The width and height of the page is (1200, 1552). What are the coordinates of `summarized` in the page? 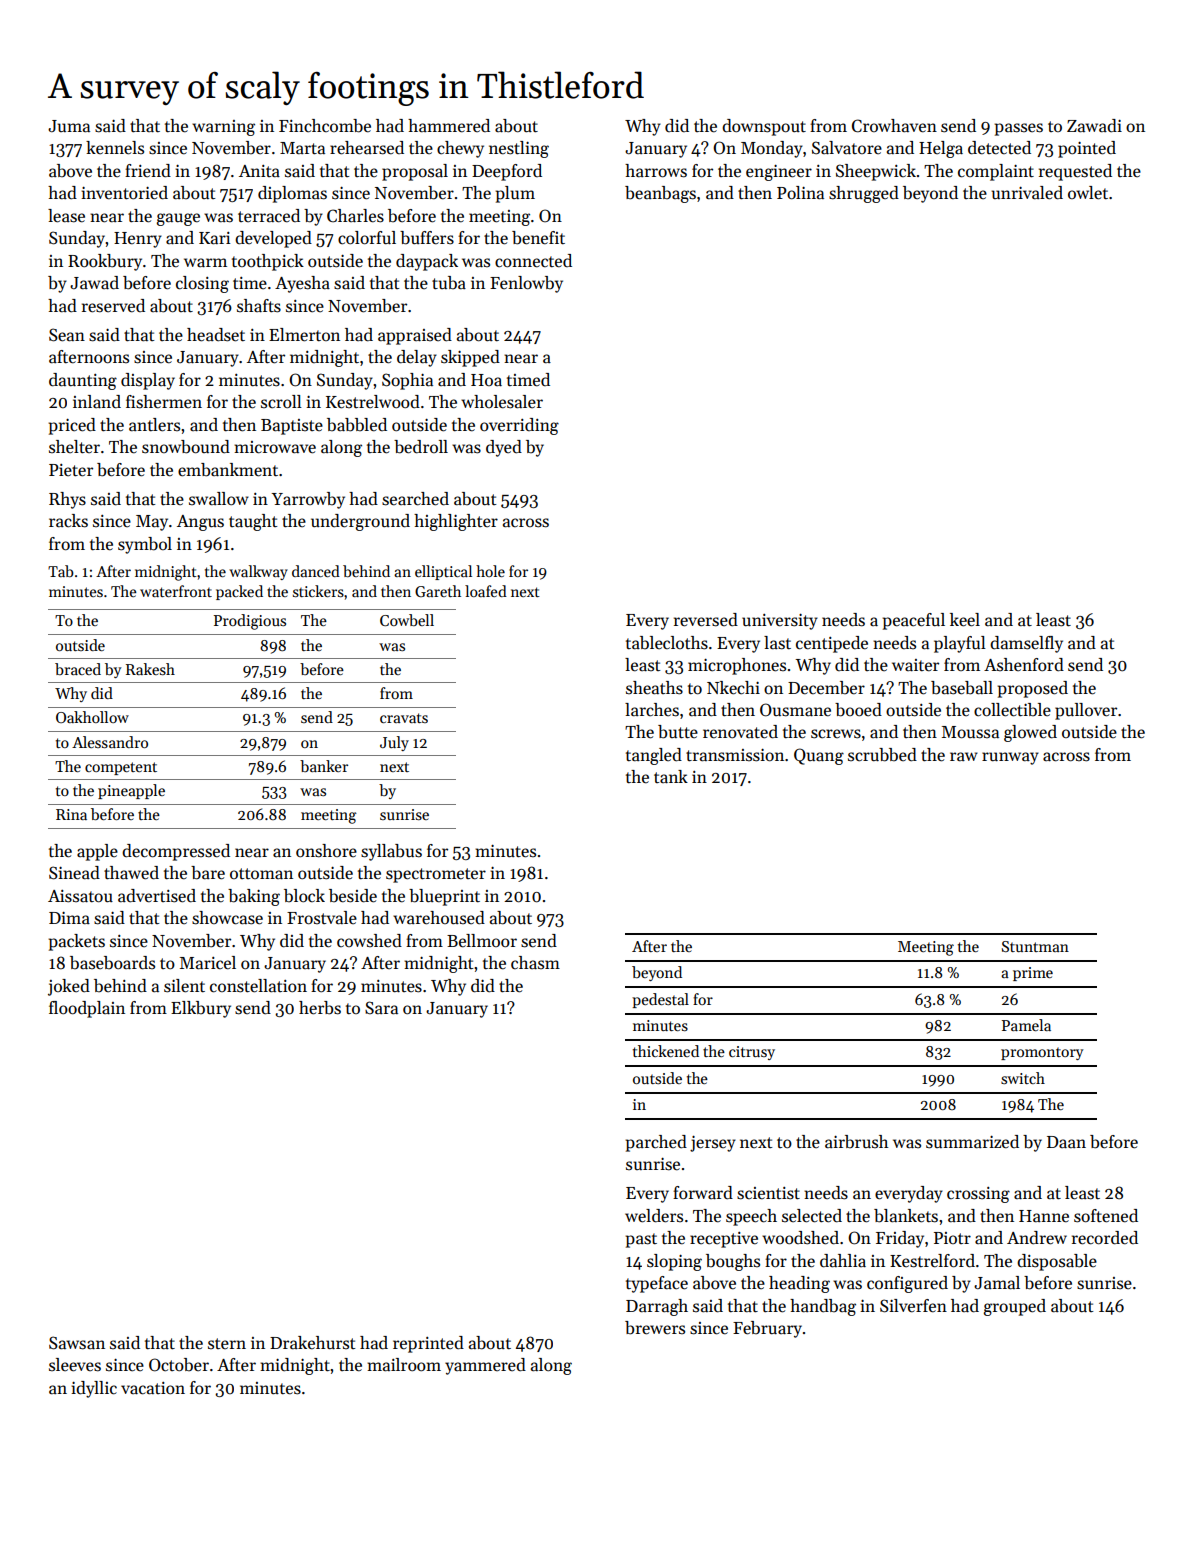 It's located at (972, 1142).
